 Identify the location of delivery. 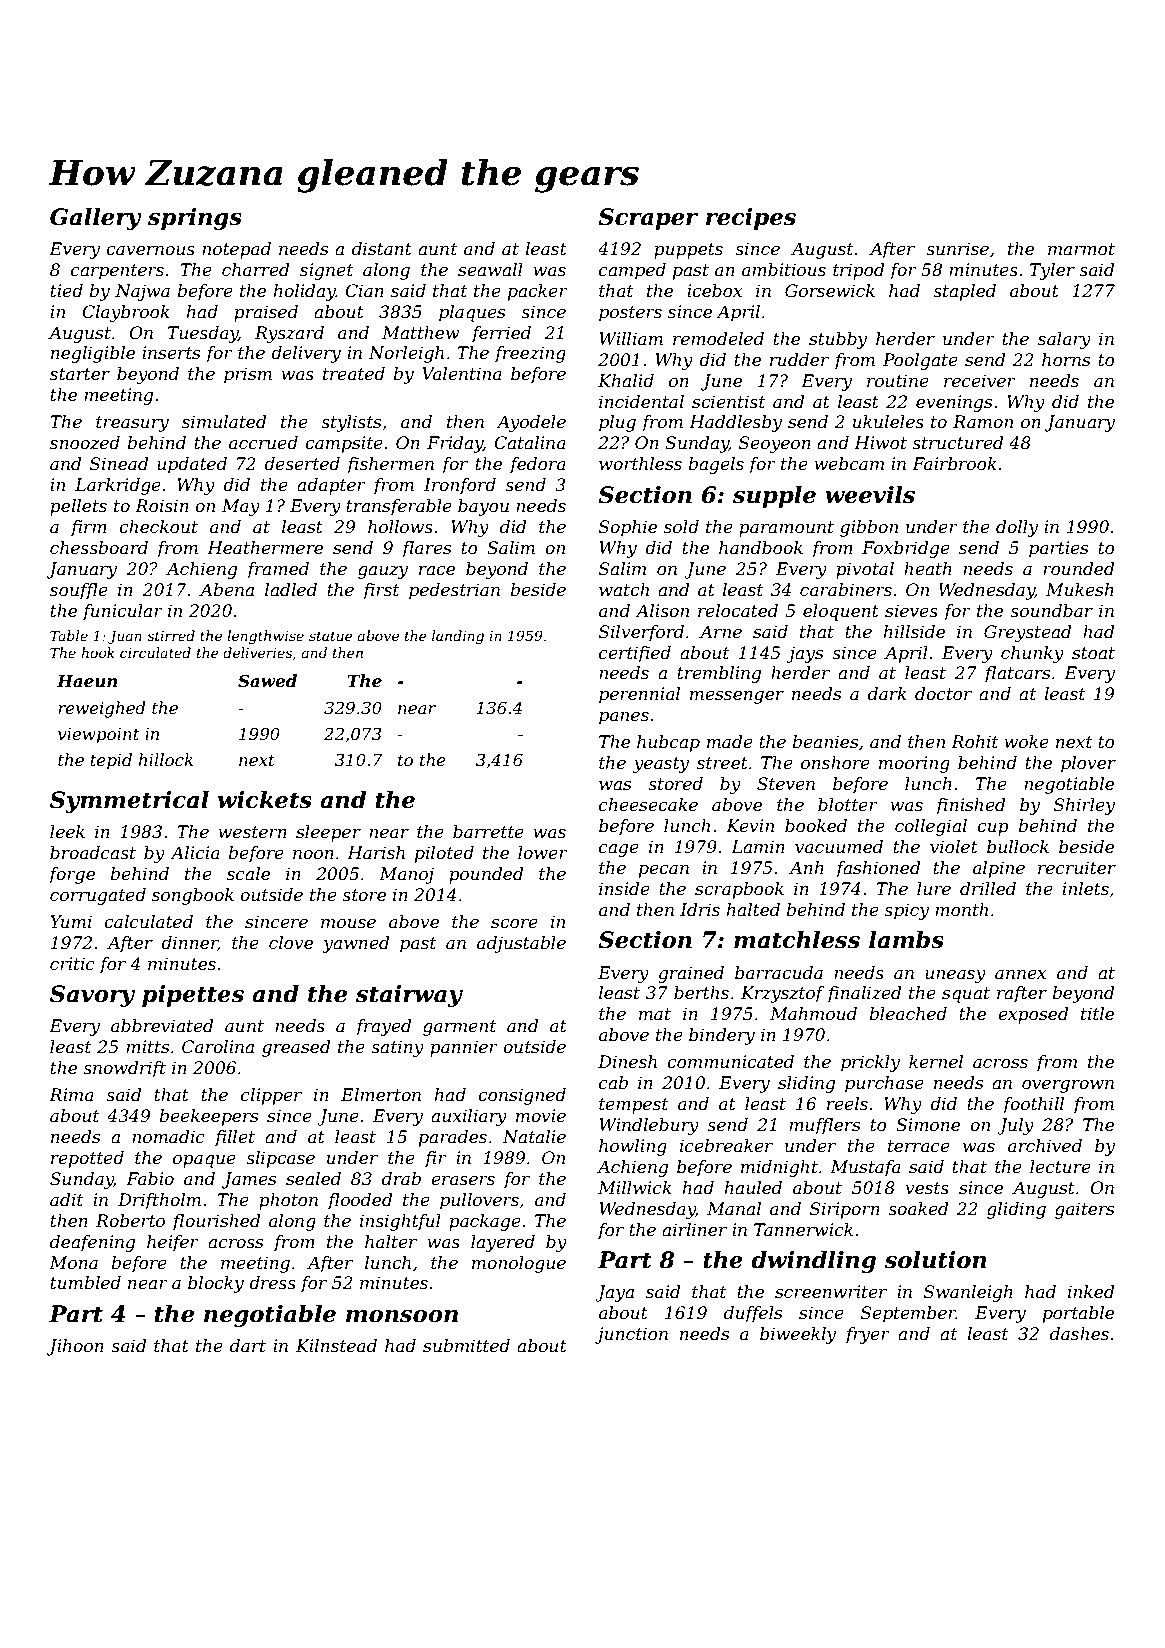
(306, 354).
